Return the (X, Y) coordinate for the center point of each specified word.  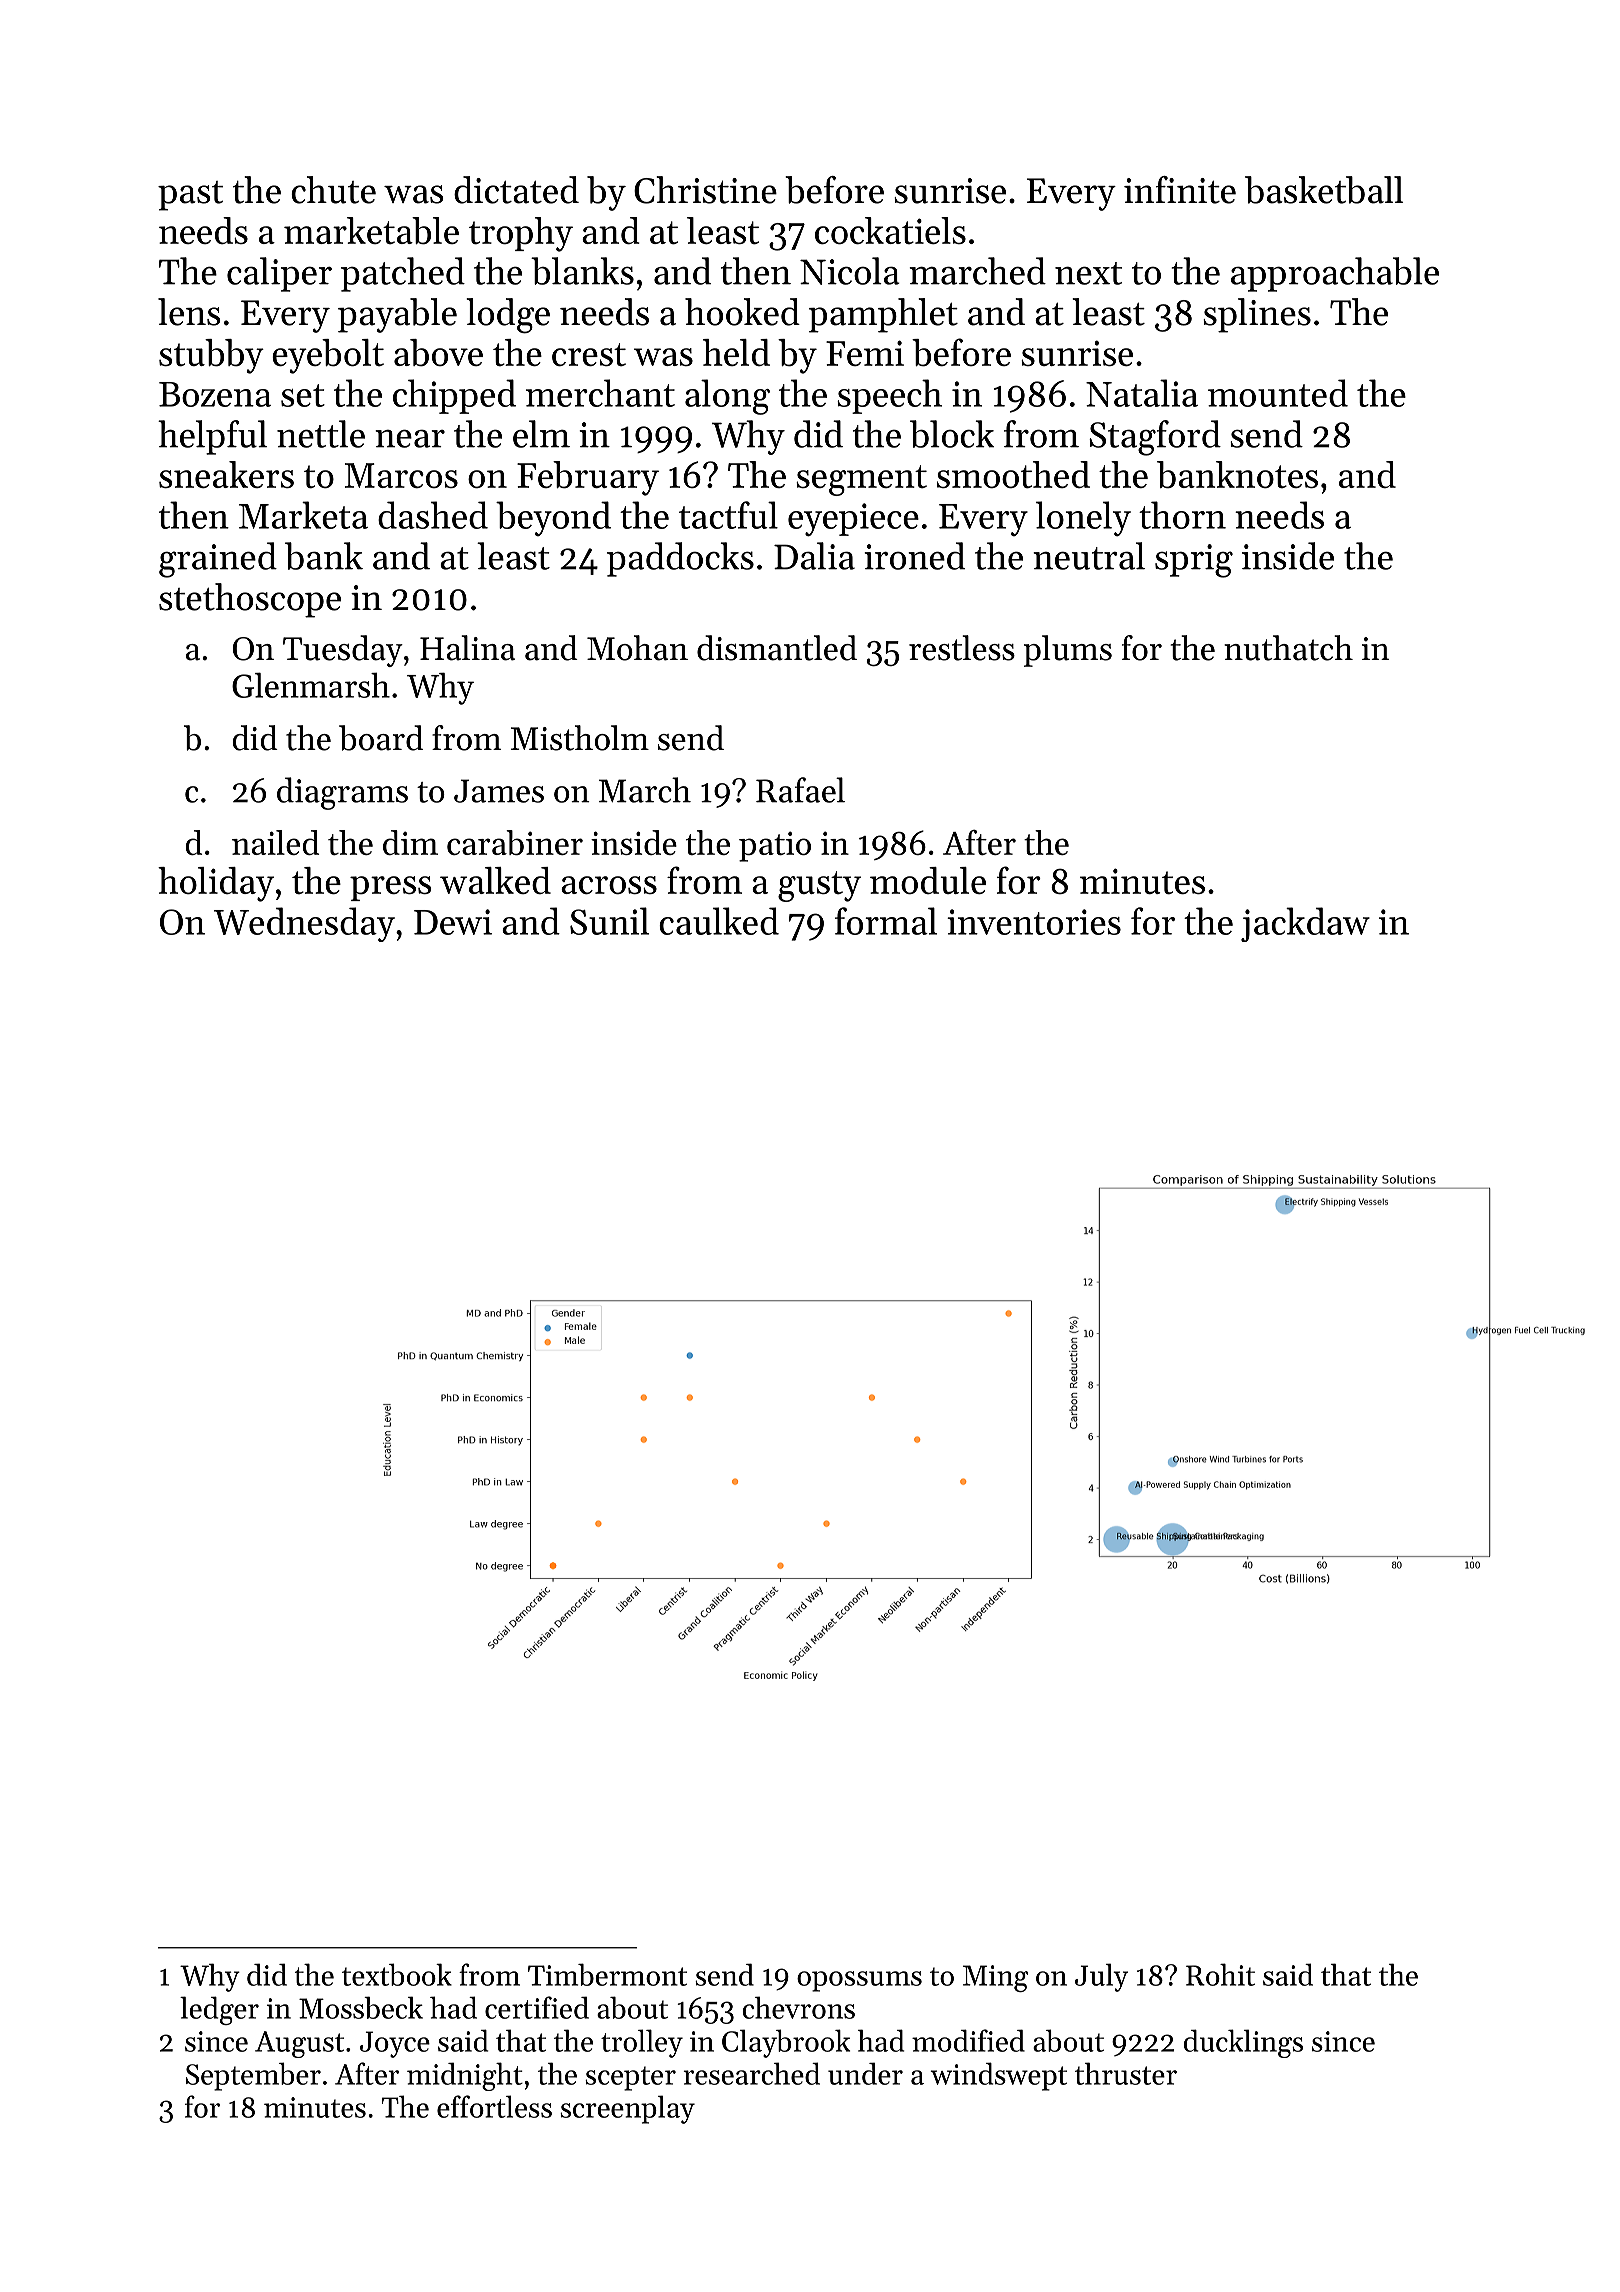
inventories (1034, 922)
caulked (719, 921)
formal (886, 921)
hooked (742, 312)
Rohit (1220, 1974)
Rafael (800, 790)
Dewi (453, 922)
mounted (1278, 393)
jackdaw (1305, 924)
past (190, 196)
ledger (219, 2010)
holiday (216, 884)
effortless (494, 2106)
